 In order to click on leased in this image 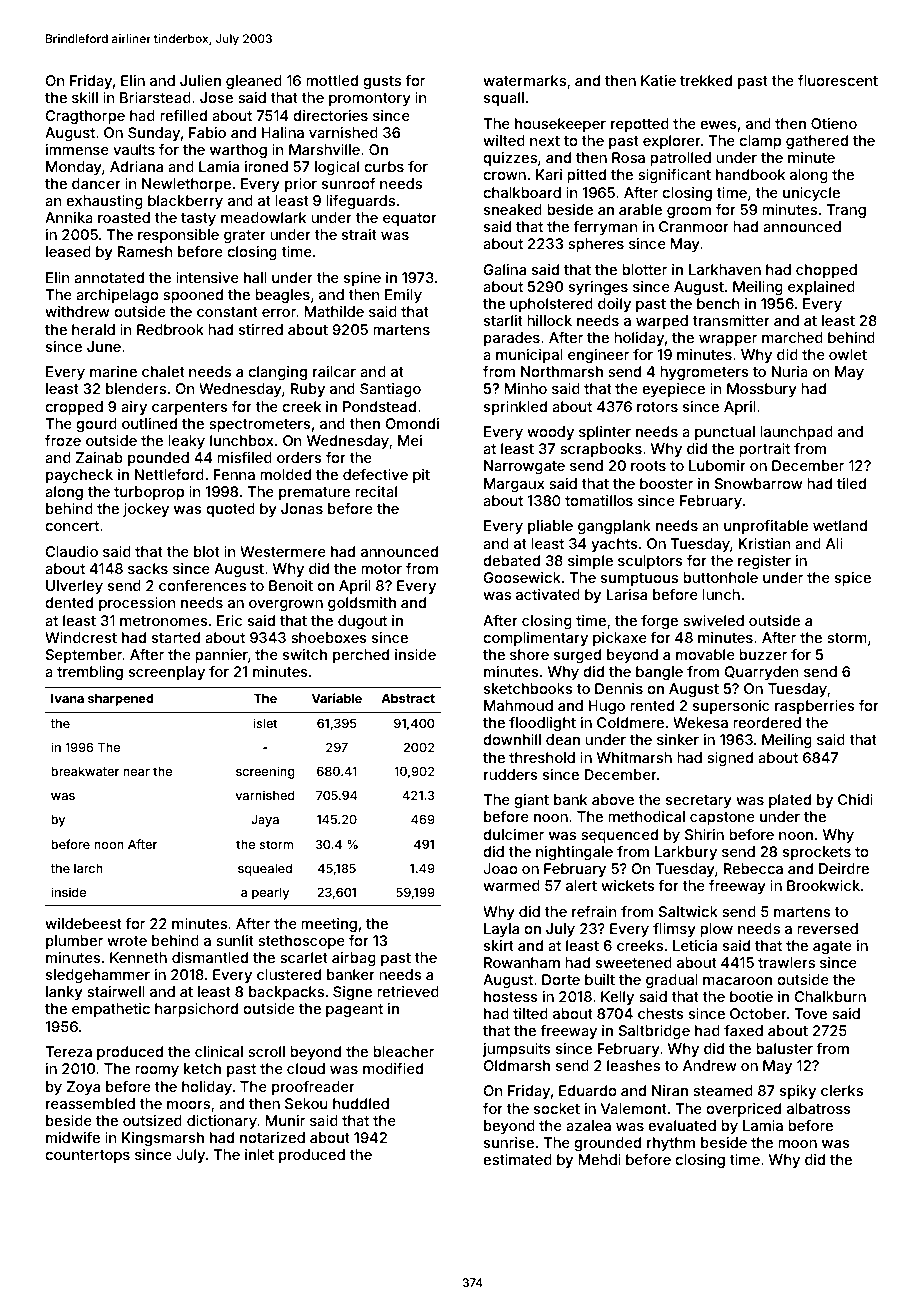, I will do `click(68, 251)`.
